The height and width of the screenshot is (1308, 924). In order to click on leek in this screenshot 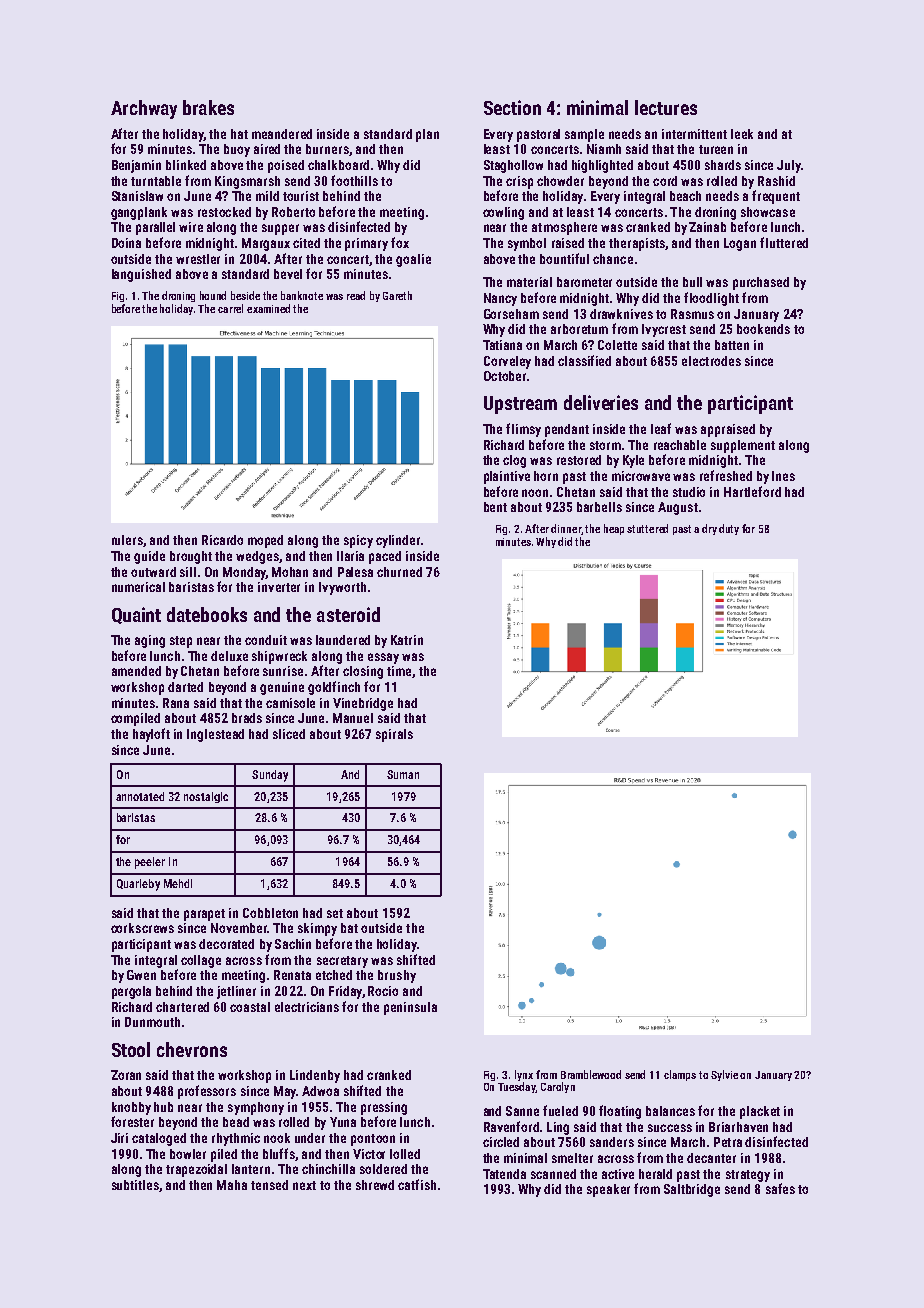, I will do `click(742, 134)`.
